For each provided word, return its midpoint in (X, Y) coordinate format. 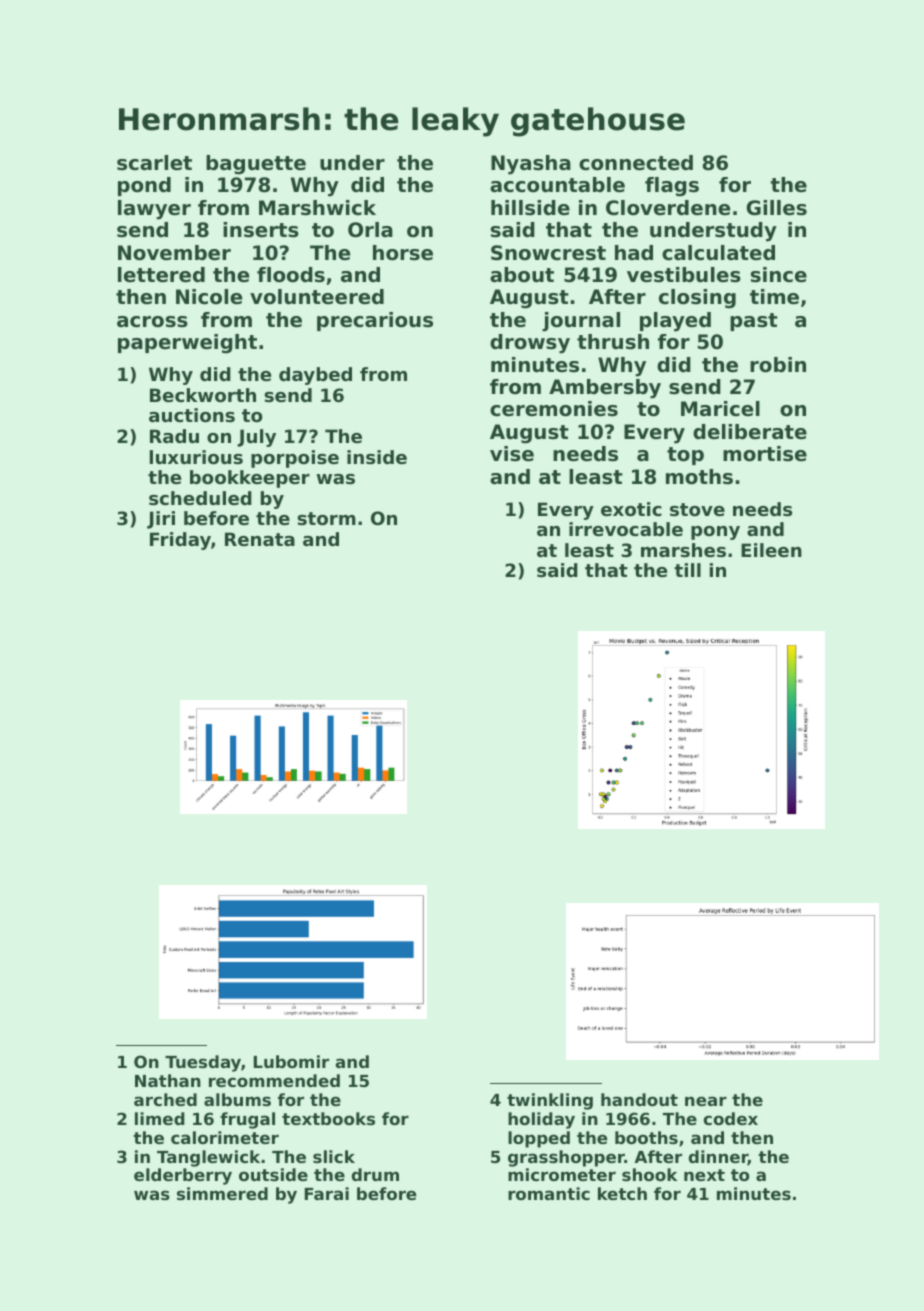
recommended (274, 1080)
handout (639, 1099)
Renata (260, 539)
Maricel (720, 409)
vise (512, 454)
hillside (530, 208)
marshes (683, 550)
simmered (222, 1193)
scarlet (154, 163)
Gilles (777, 208)
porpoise (295, 459)
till (687, 570)
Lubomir (291, 1061)
